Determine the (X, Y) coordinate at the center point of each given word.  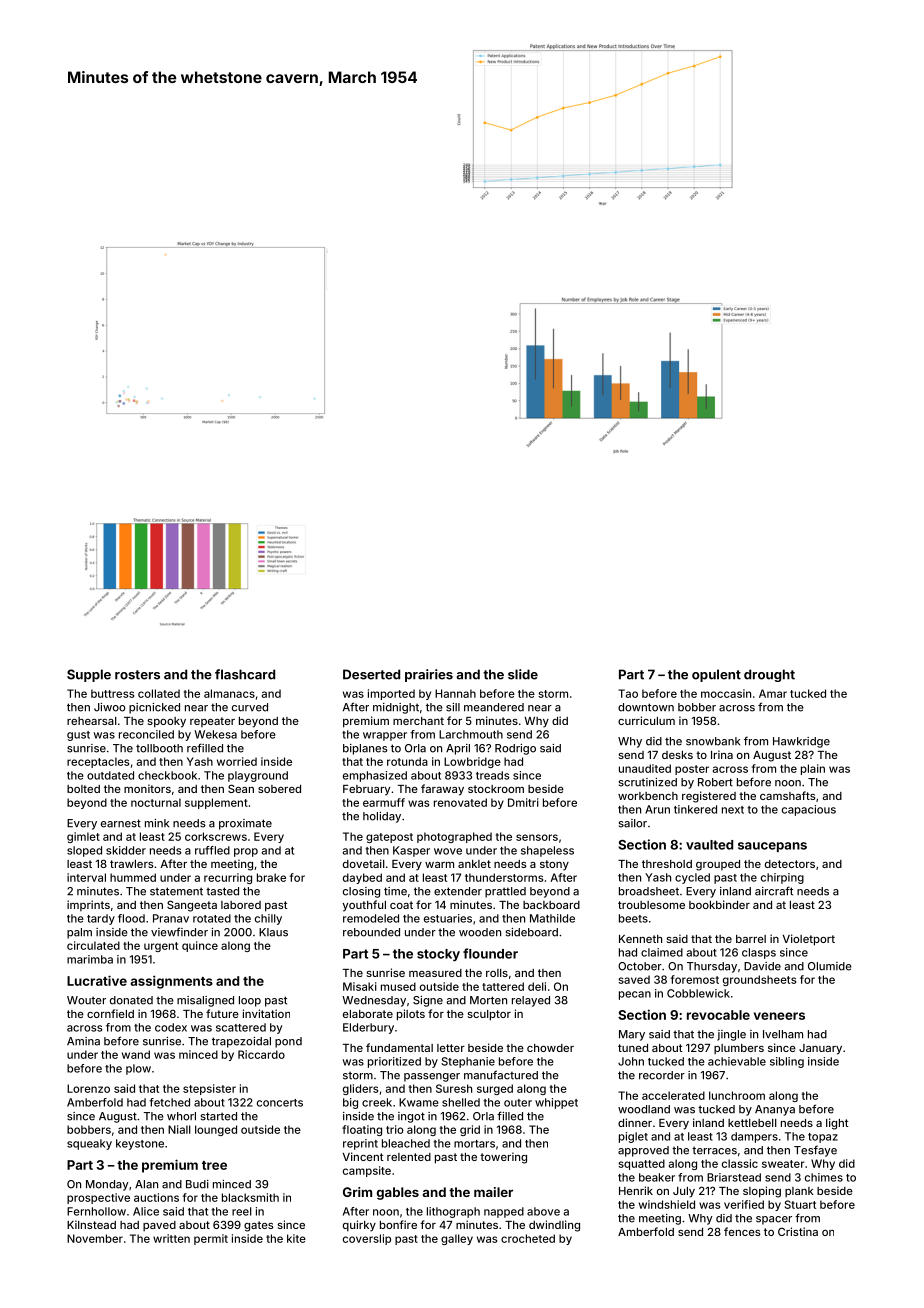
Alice (146, 1211)
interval (86, 877)
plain (813, 769)
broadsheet (649, 891)
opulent (716, 675)
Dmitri (523, 802)
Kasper (411, 851)
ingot (411, 1117)
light (837, 1124)
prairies (429, 675)
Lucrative (97, 980)
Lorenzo (88, 1088)
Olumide (830, 966)
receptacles (98, 762)
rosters (137, 675)
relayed (531, 1001)
